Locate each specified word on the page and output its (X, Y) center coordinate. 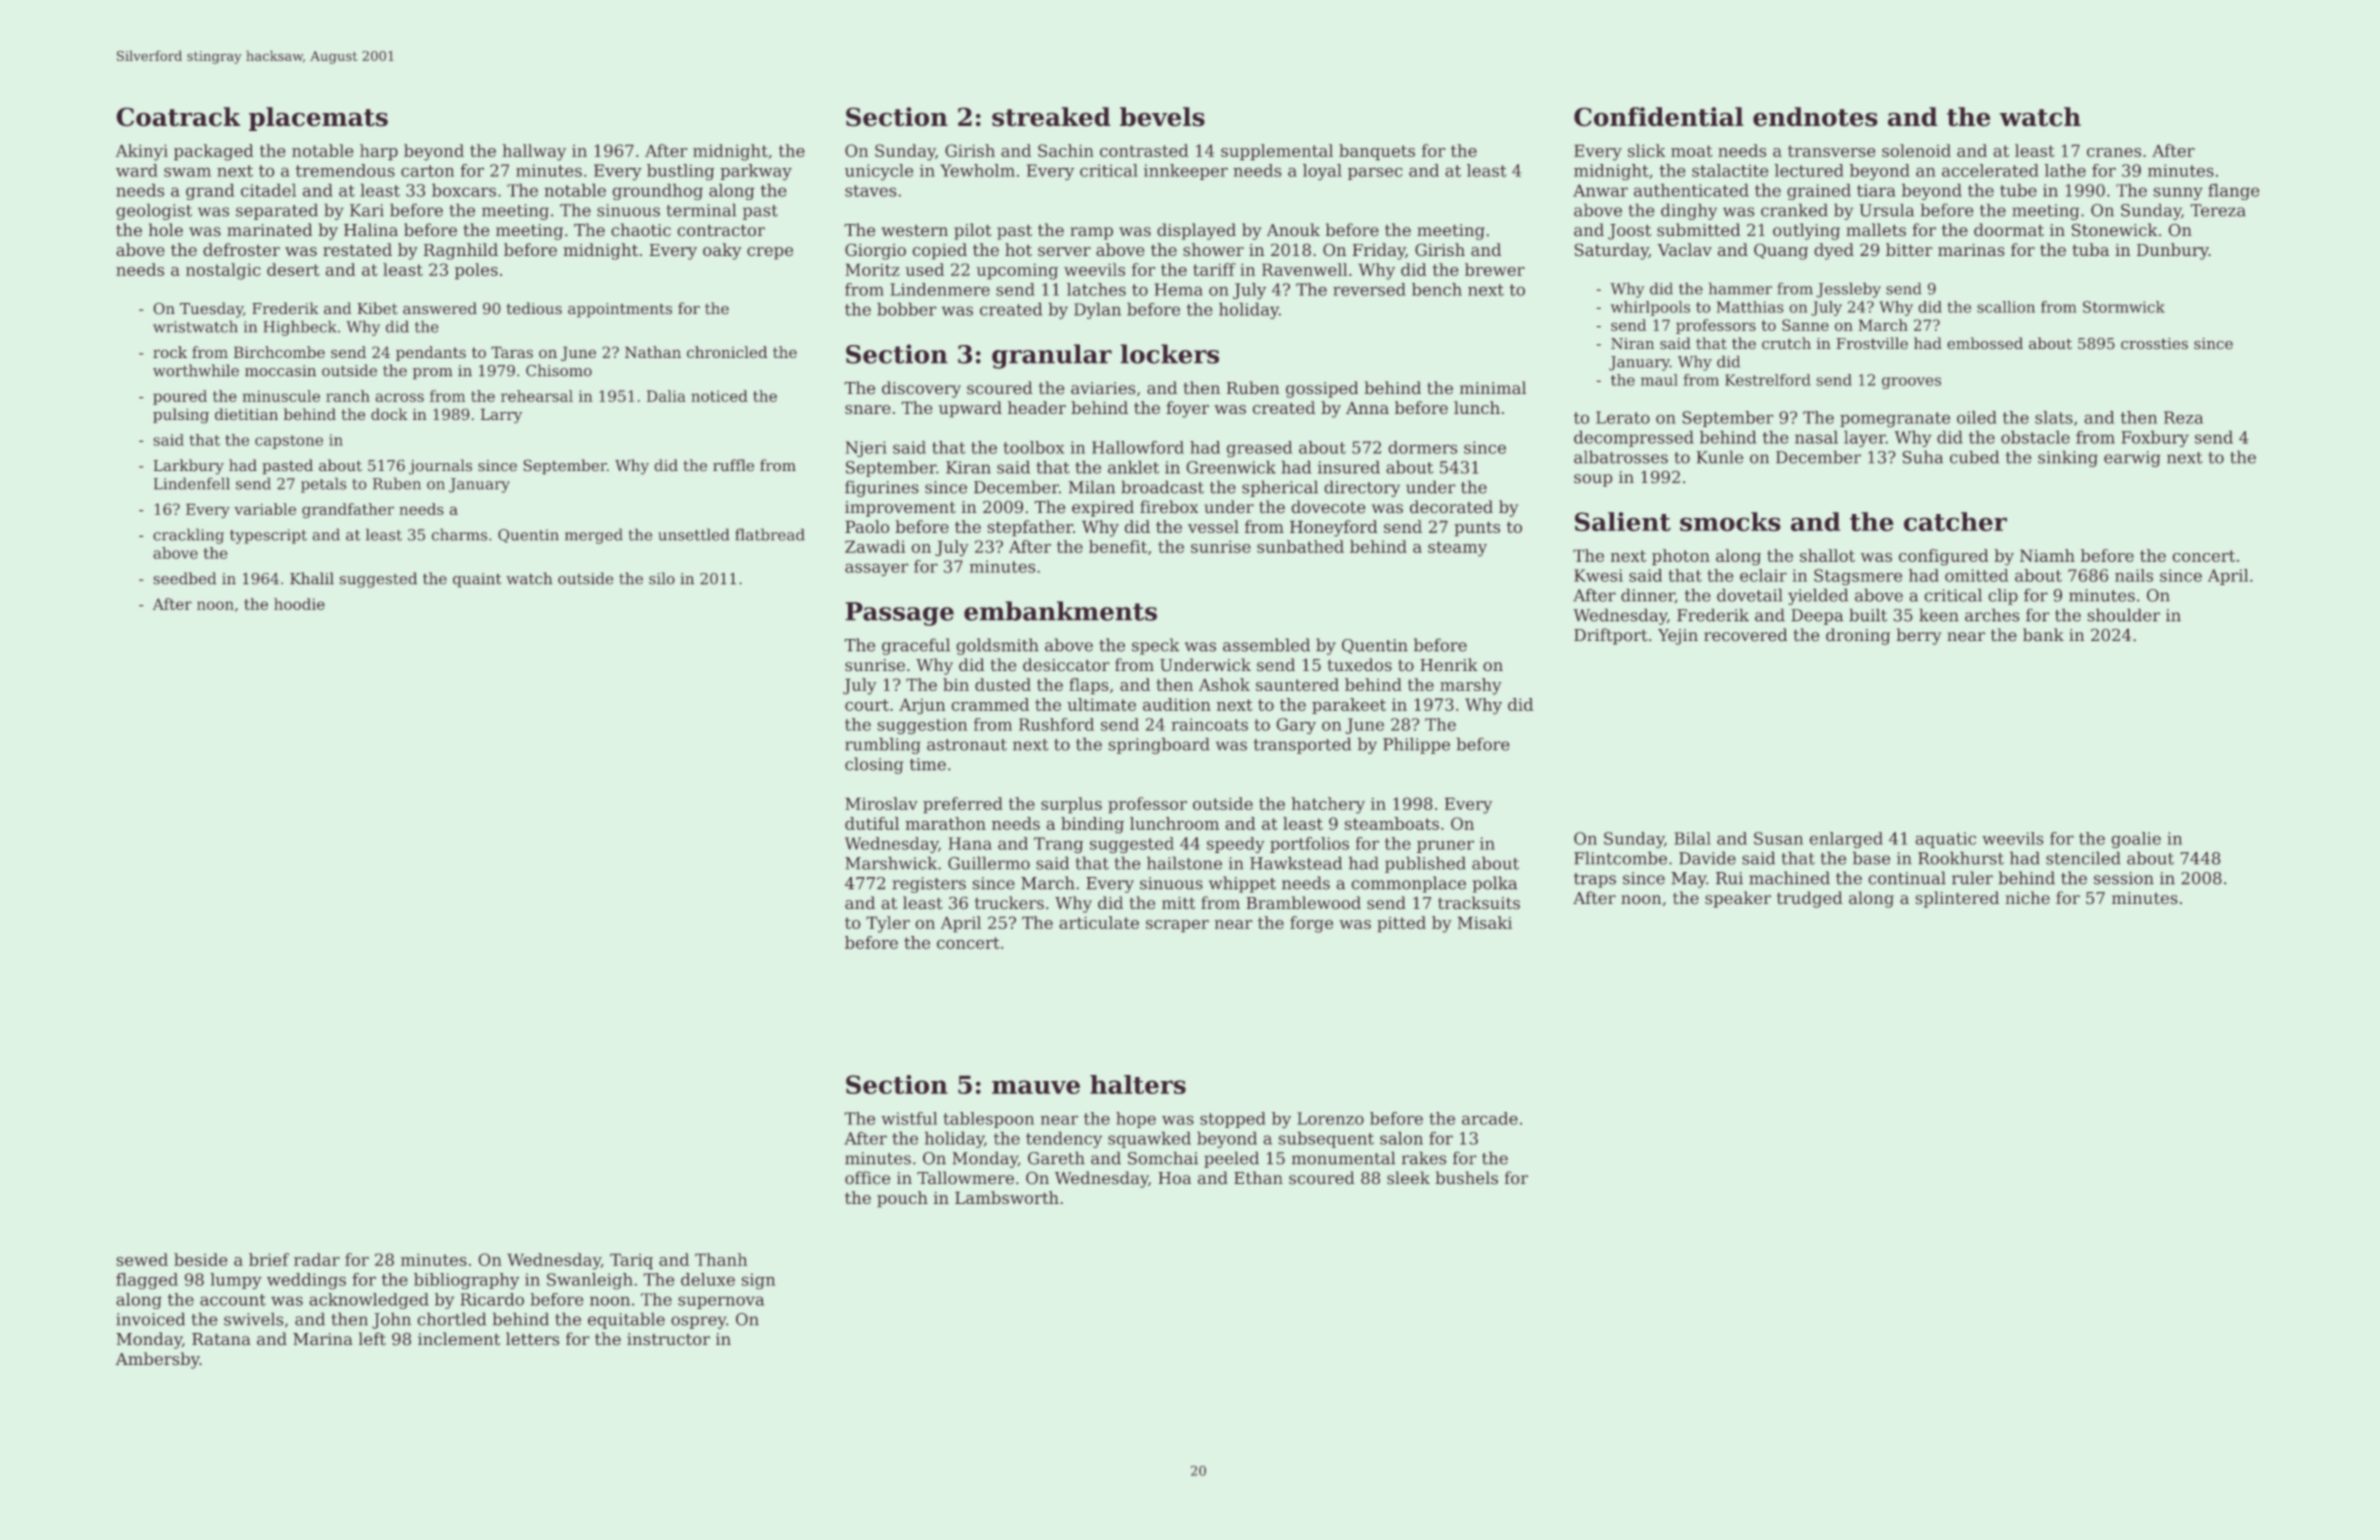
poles (476, 271)
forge (1311, 924)
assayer (876, 570)
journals (440, 467)
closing (874, 765)
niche (2027, 897)
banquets (1377, 152)
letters (532, 1338)
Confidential (1658, 116)
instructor (668, 1339)
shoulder (2124, 615)
